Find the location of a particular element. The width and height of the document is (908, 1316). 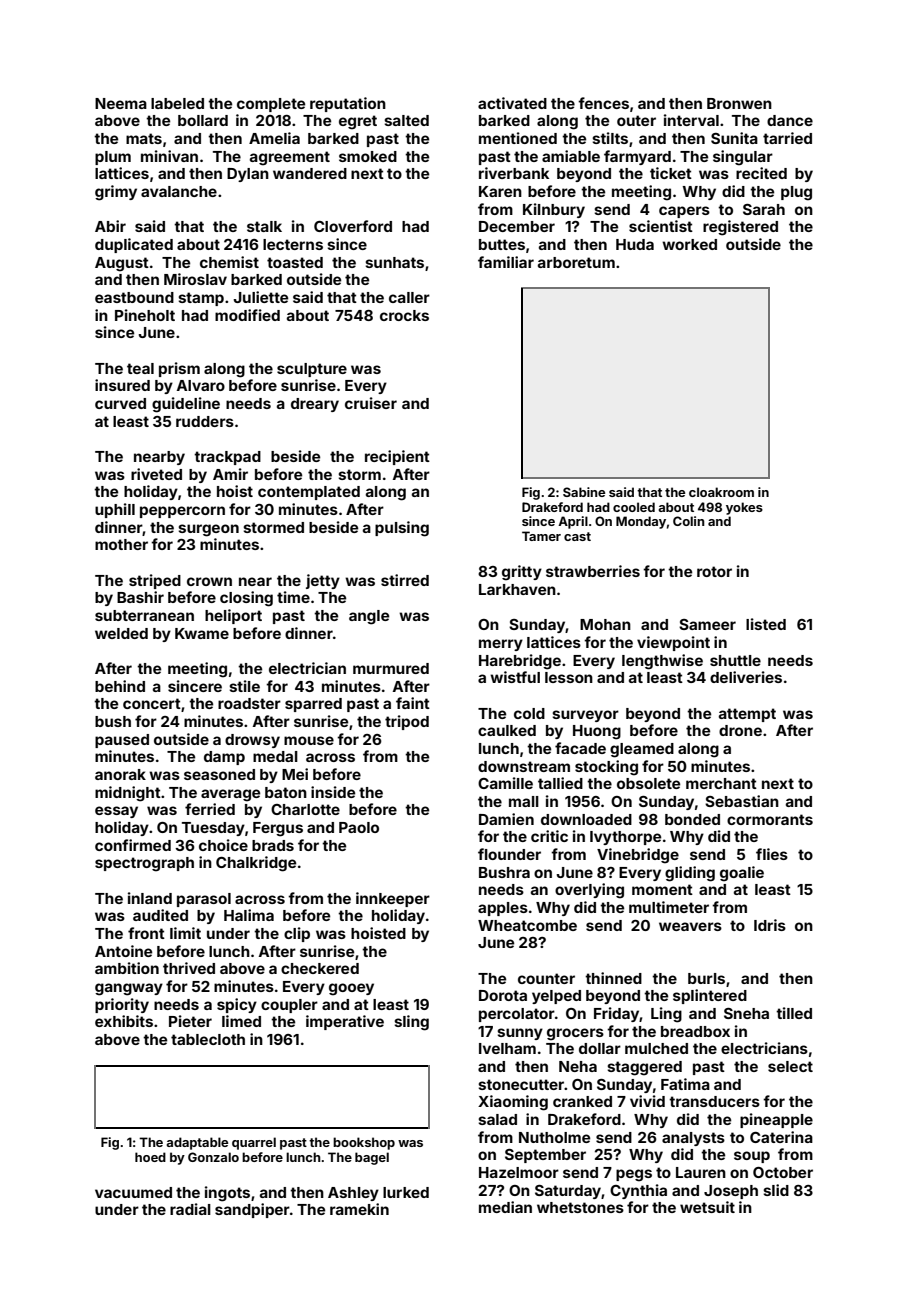

complete is located at coordinates (271, 105).
